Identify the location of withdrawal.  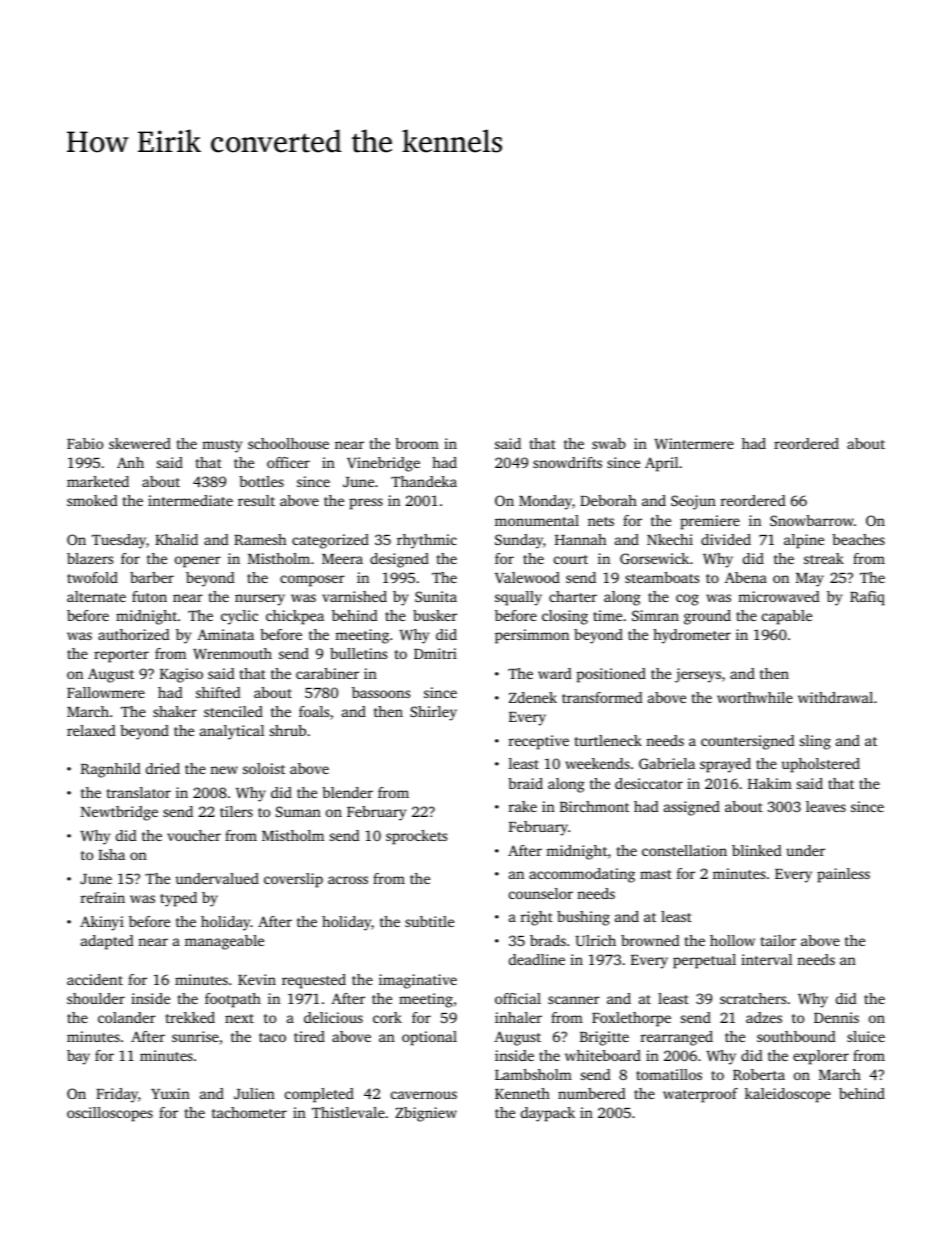
(835, 697).
